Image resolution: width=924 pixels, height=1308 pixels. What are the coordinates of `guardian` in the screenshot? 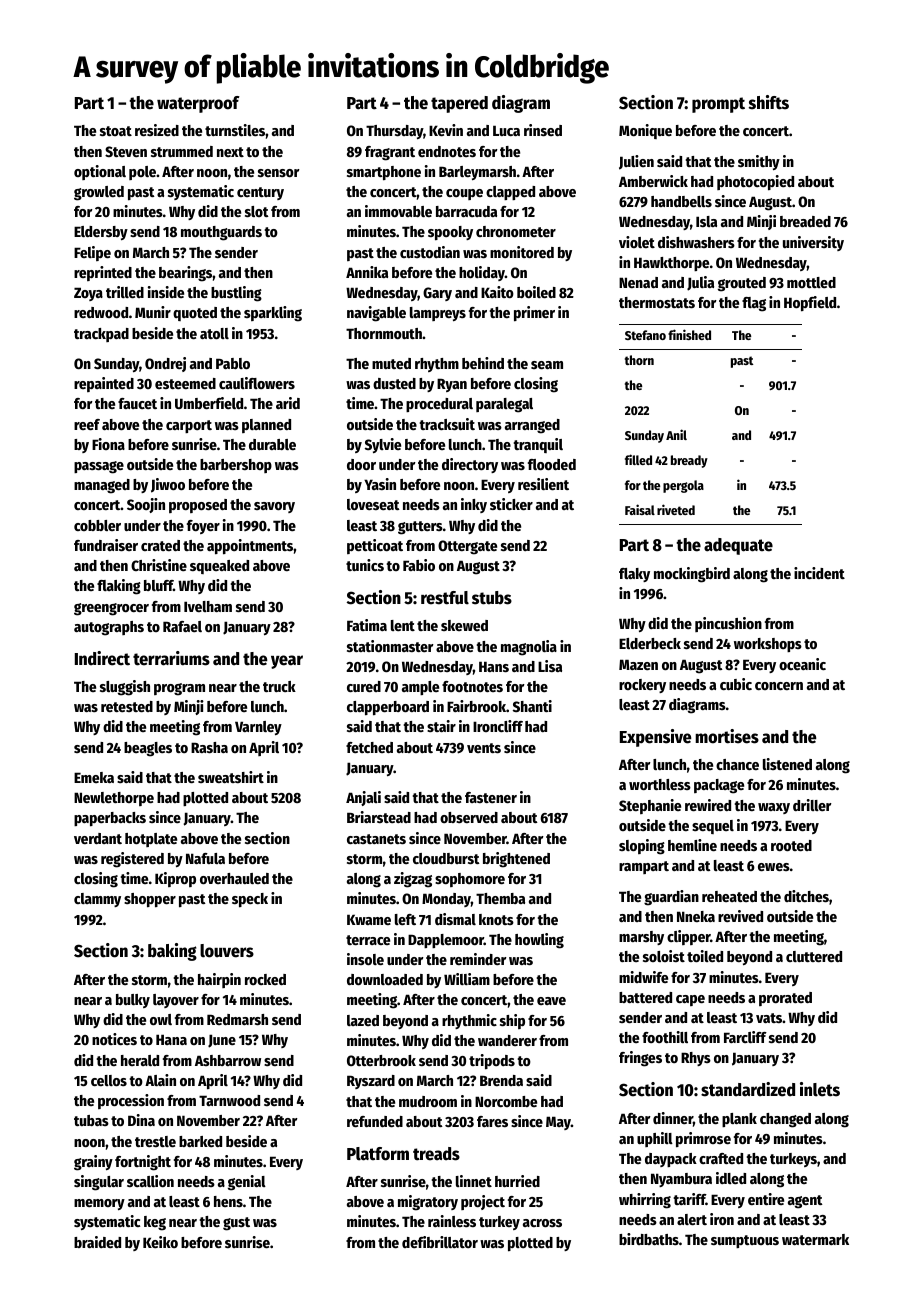 It's located at (671, 898).
